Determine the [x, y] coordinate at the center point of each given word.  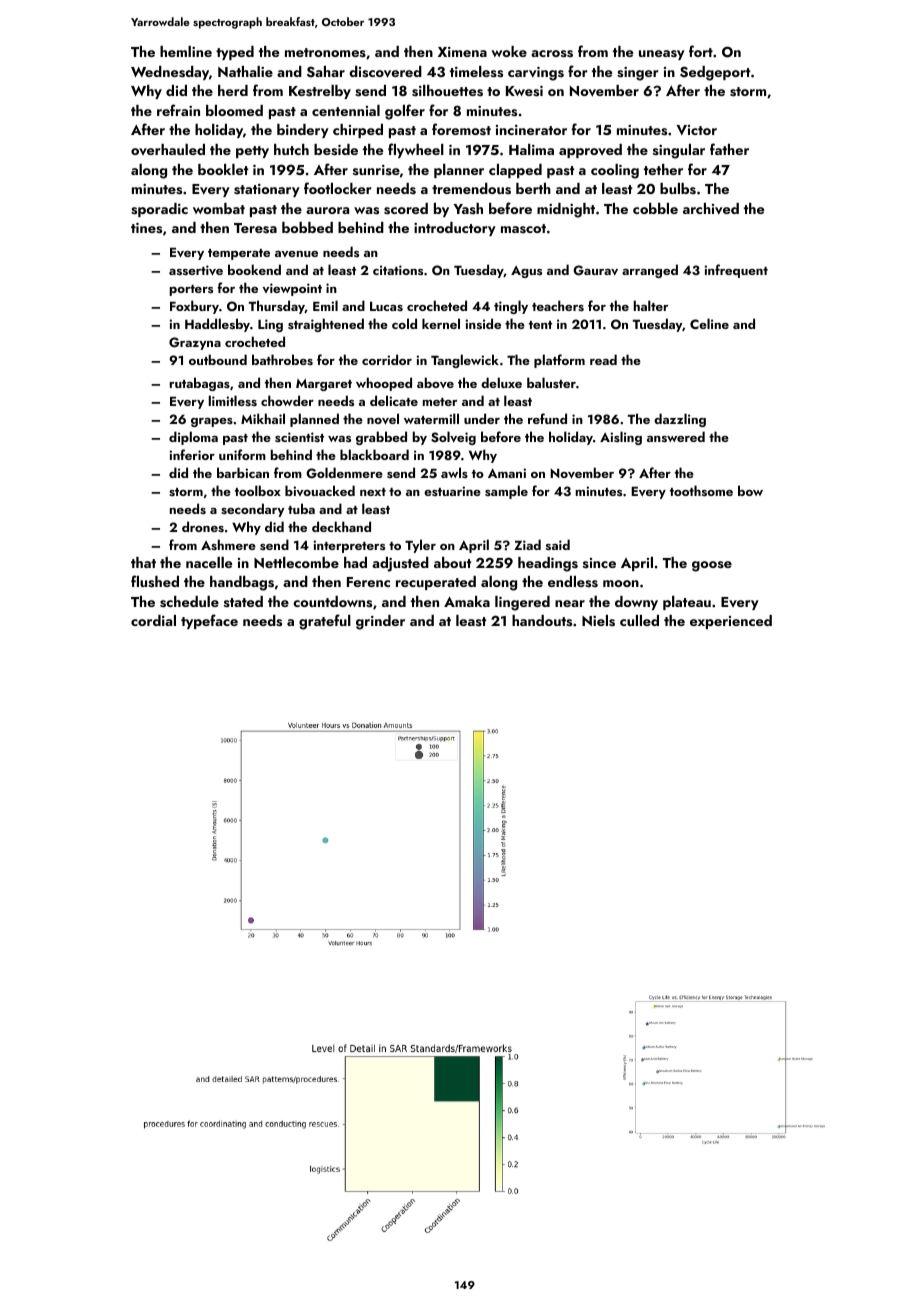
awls [454, 472]
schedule [189, 602]
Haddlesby [217, 325]
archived [711, 209]
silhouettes [447, 91]
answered [676, 436]
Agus [526, 272]
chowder [287, 400]
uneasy [662, 55]
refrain [178, 110]
